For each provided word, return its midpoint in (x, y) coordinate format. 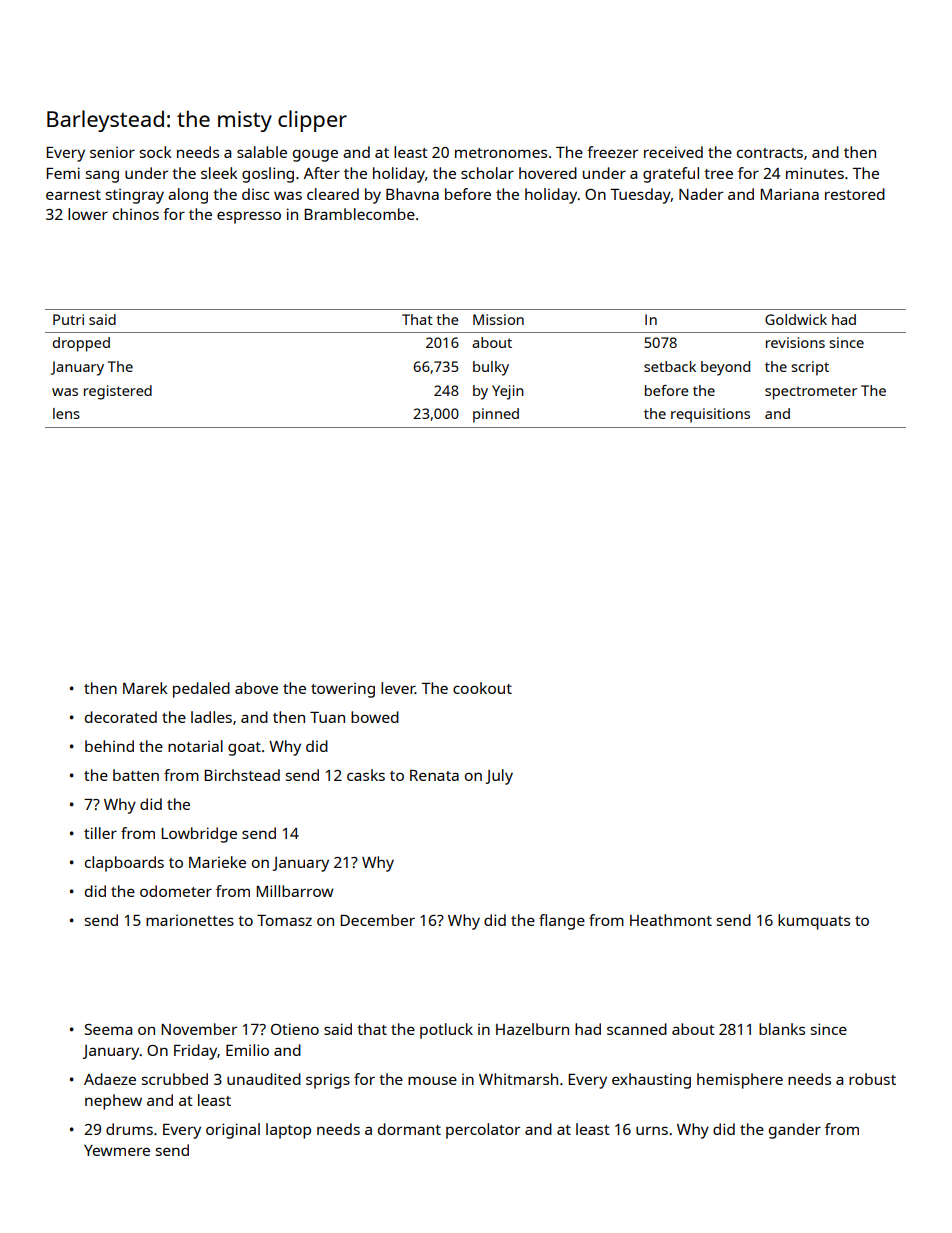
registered (118, 392)
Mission (498, 319)
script (810, 368)
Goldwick (796, 319)
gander (795, 1131)
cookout (482, 688)
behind (109, 746)
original (233, 1131)
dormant (409, 1129)
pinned (496, 415)
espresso (249, 217)
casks (366, 775)
